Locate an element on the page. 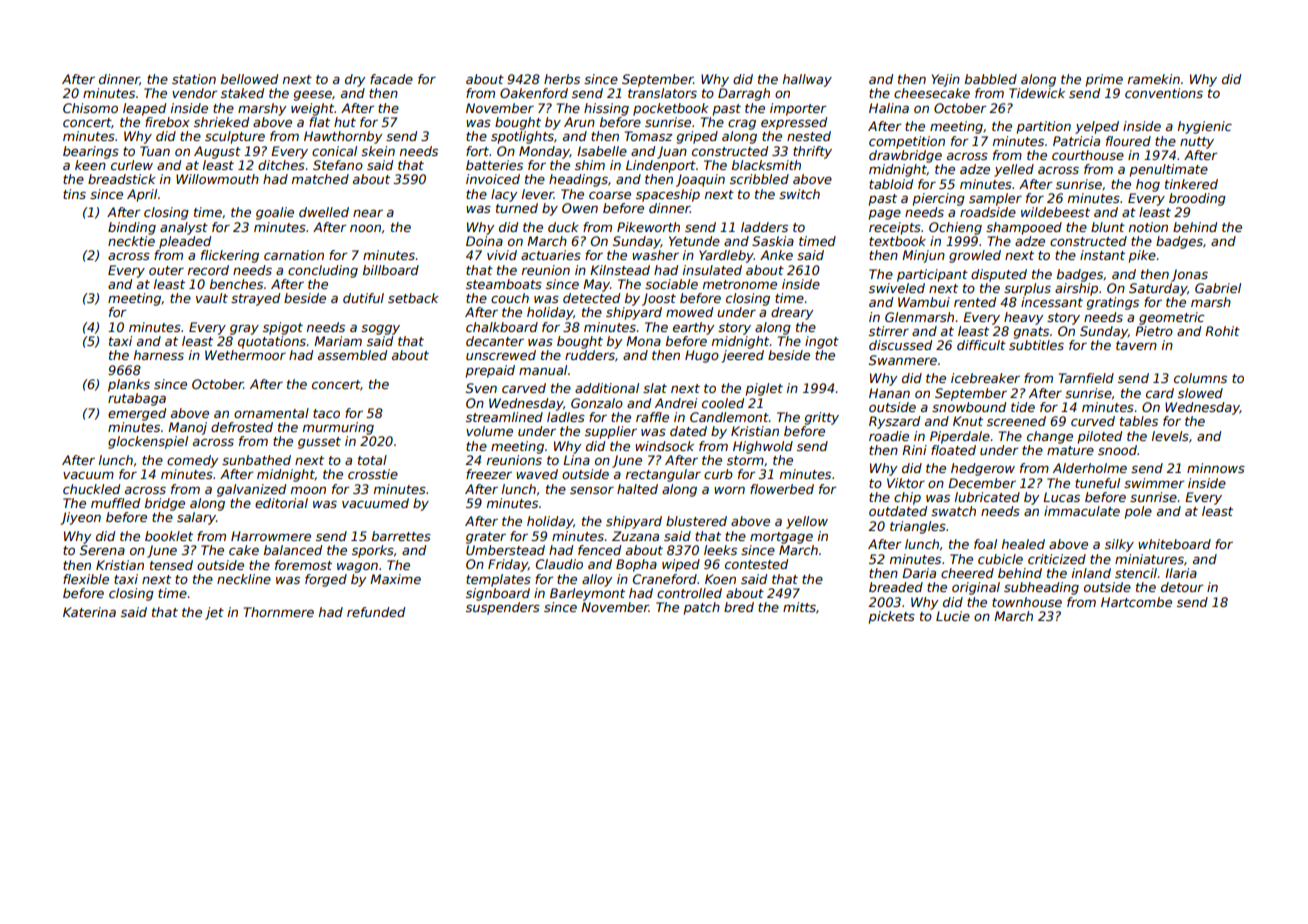 The height and width of the image is (924, 1308). stirrer is located at coordinates (889, 331).
